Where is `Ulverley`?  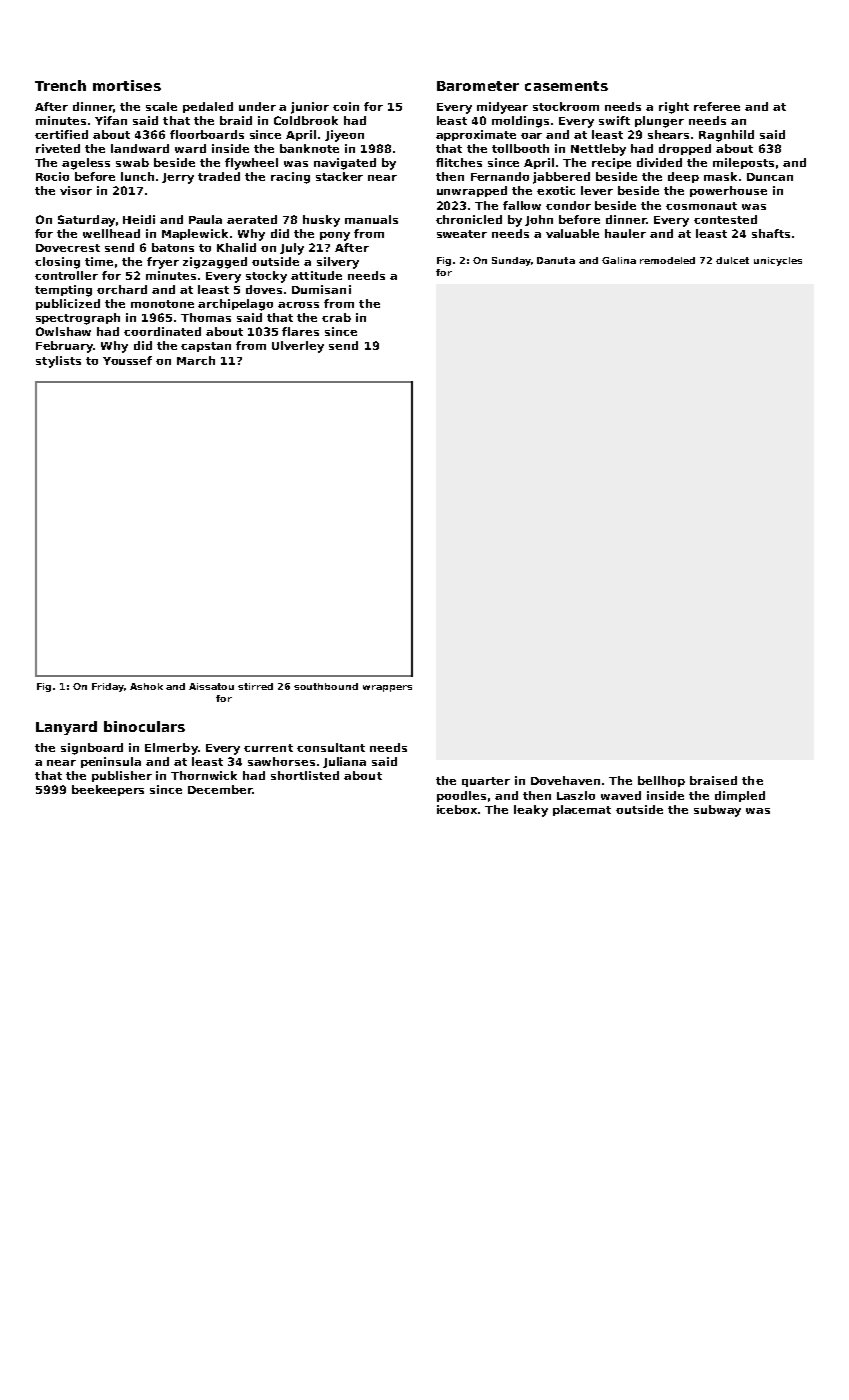
Ulverley is located at coordinates (298, 347).
